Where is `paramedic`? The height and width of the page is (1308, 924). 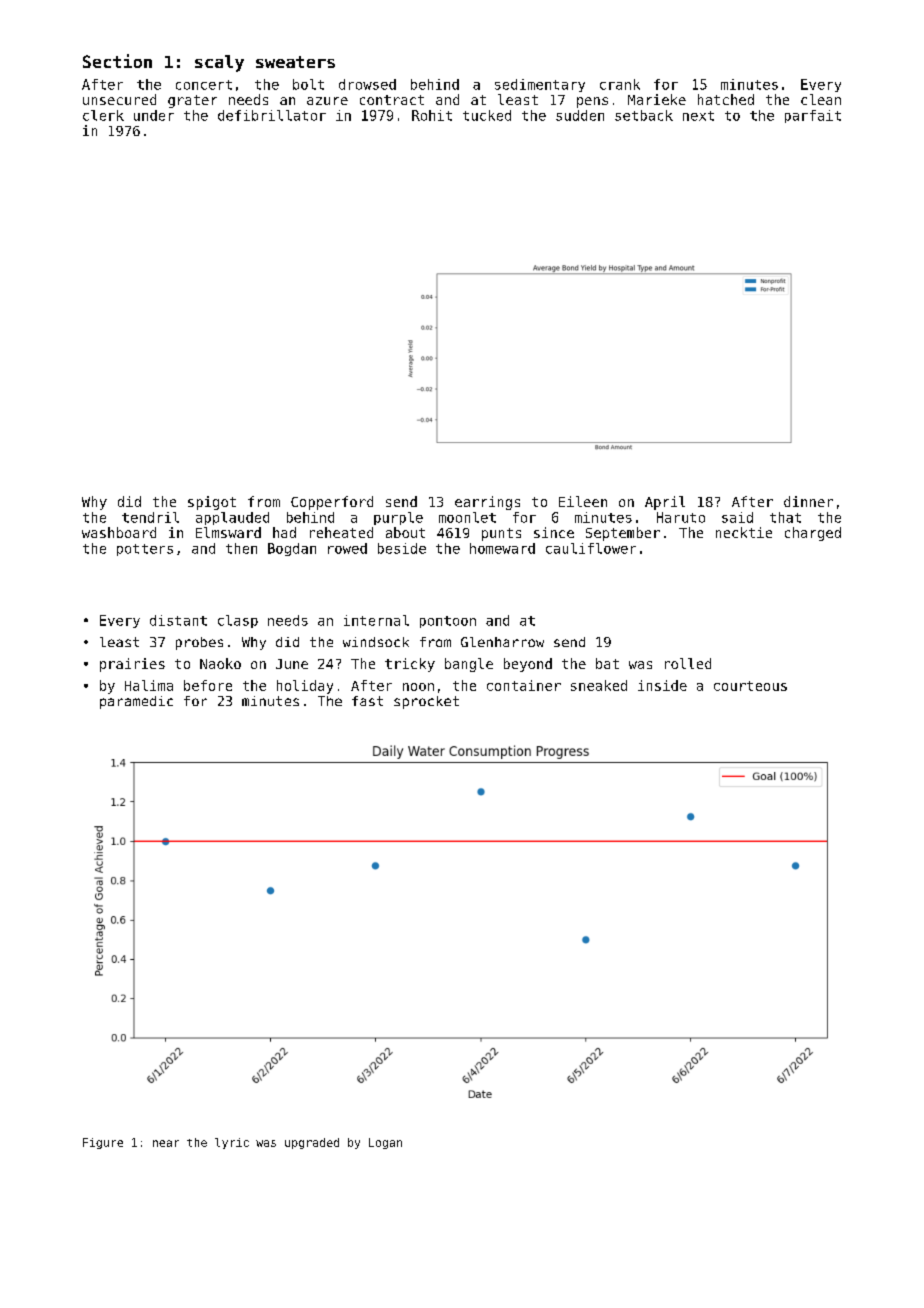
paramedic is located at coordinates (136, 702).
